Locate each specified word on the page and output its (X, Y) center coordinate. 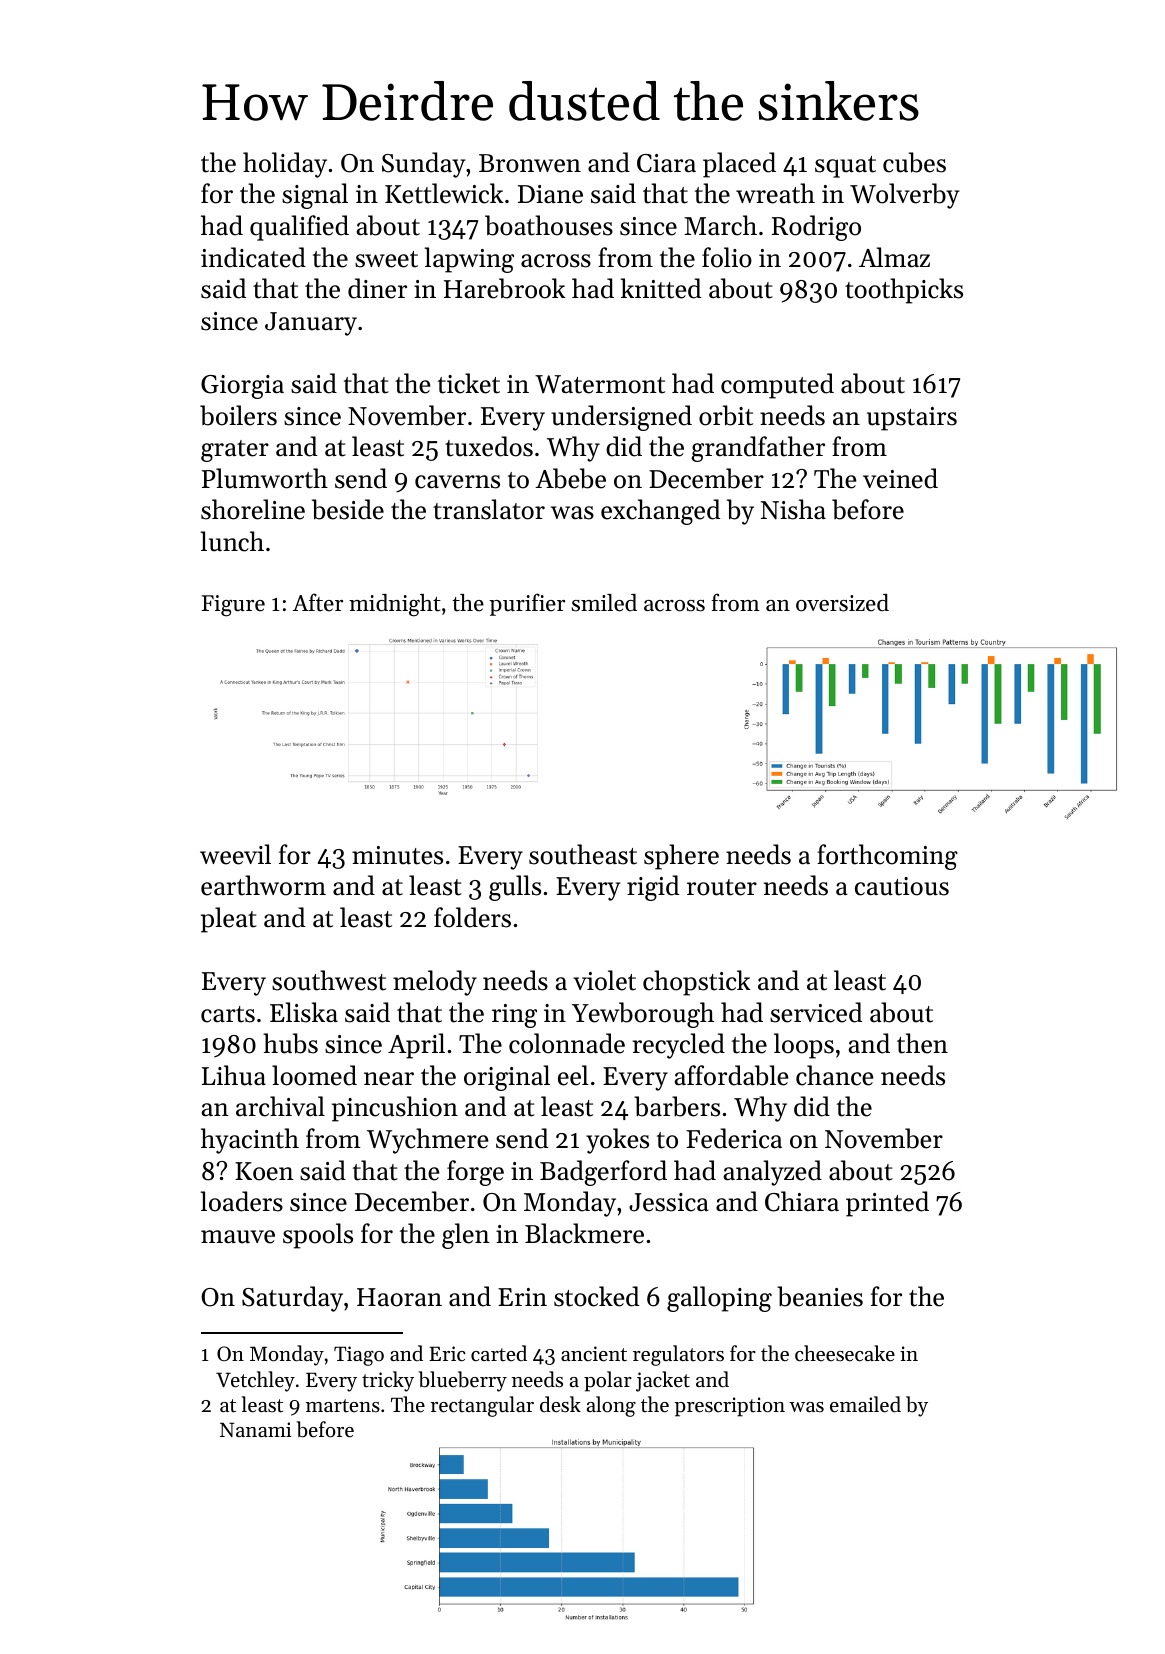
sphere (681, 857)
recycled (678, 1046)
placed (739, 165)
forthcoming (887, 857)
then (922, 1043)
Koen (264, 1171)
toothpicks (904, 291)
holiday (285, 165)
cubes (914, 162)
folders (472, 917)
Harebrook (505, 288)
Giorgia (242, 387)
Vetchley (255, 1381)
